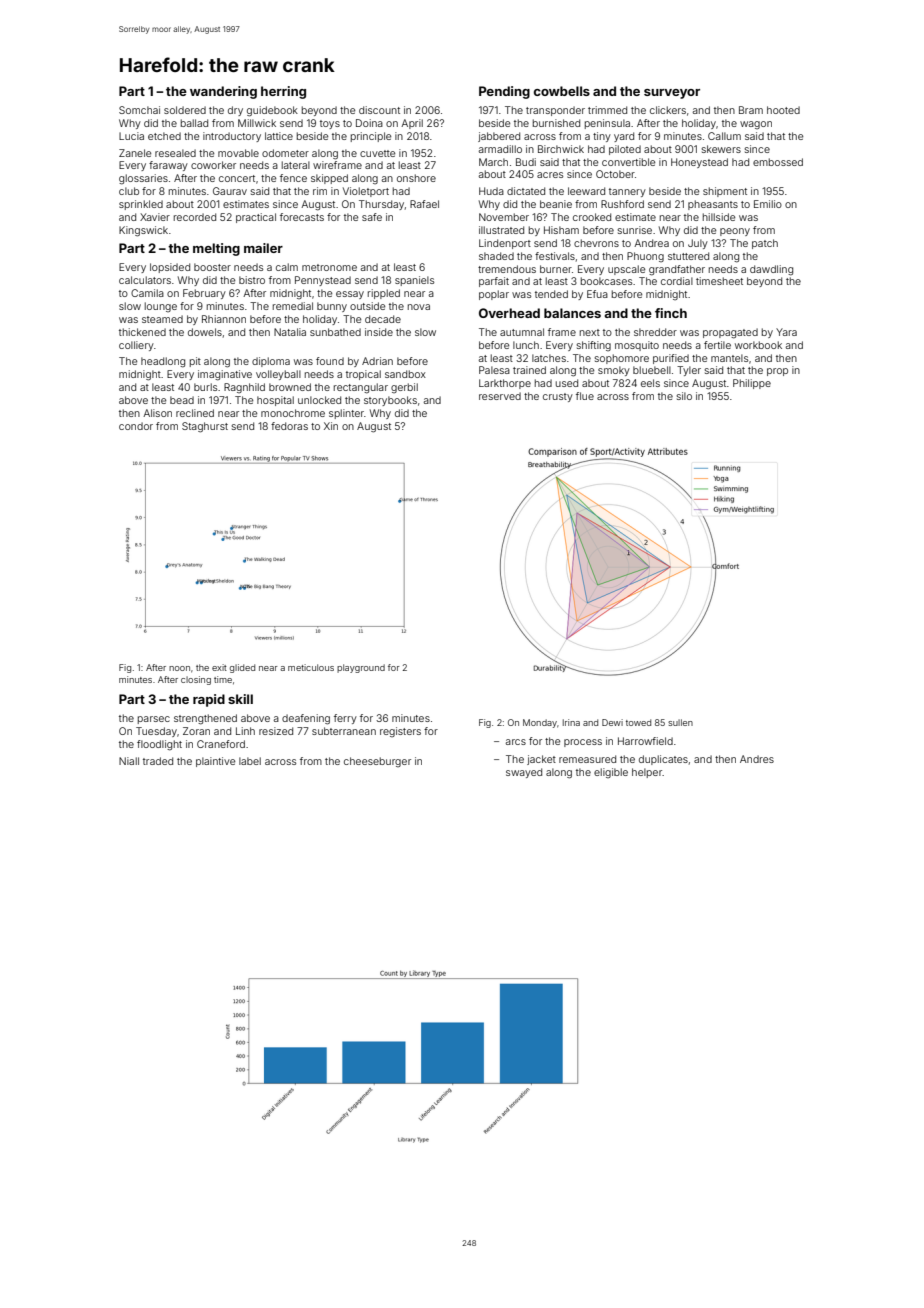 The height and width of the screenshot is (1308, 924). Describe the element at coordinates (680, 722) in the screenshot. I see `sullen` at that location.
